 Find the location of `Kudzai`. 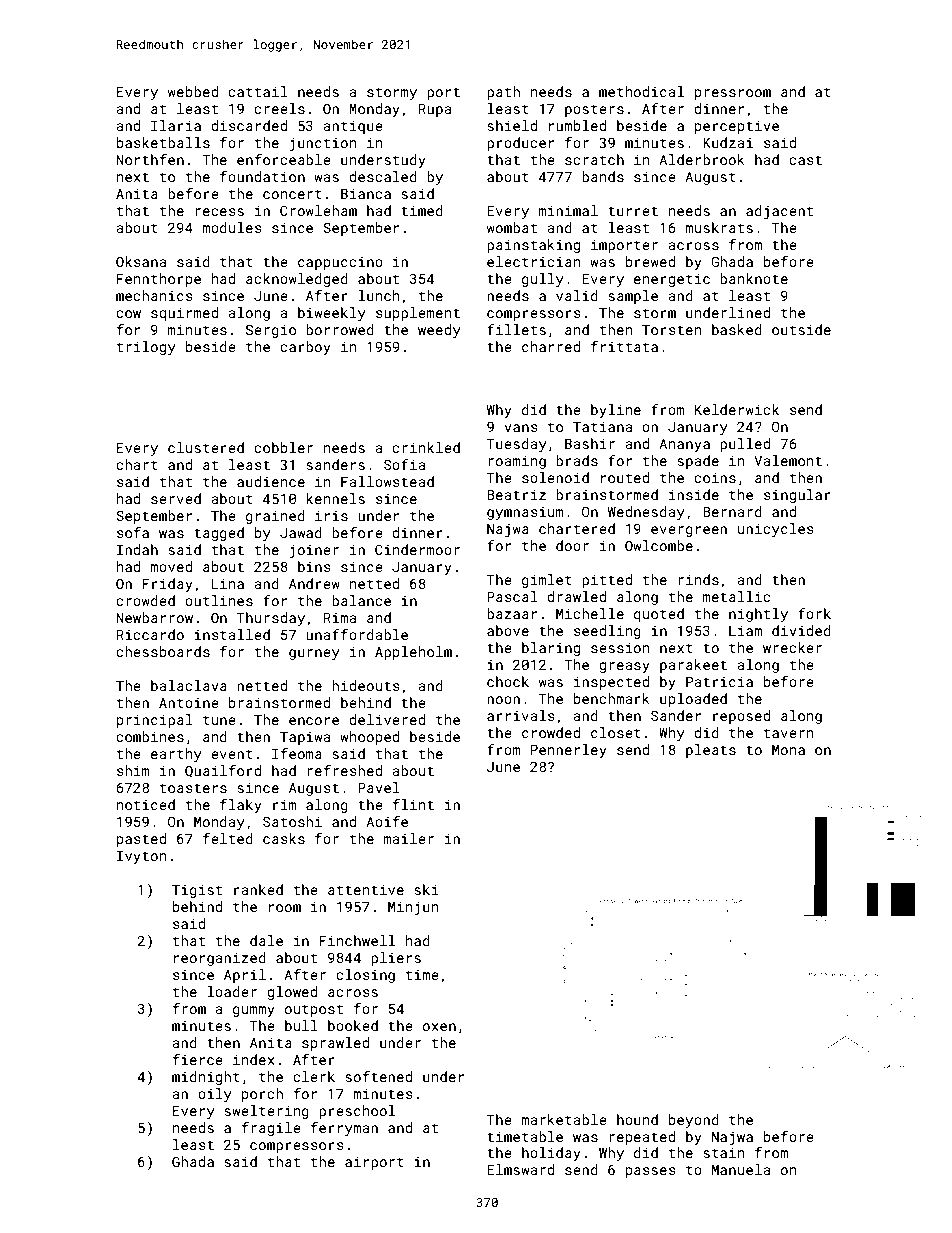

Kudzai is located at coordinates (728, 142).
